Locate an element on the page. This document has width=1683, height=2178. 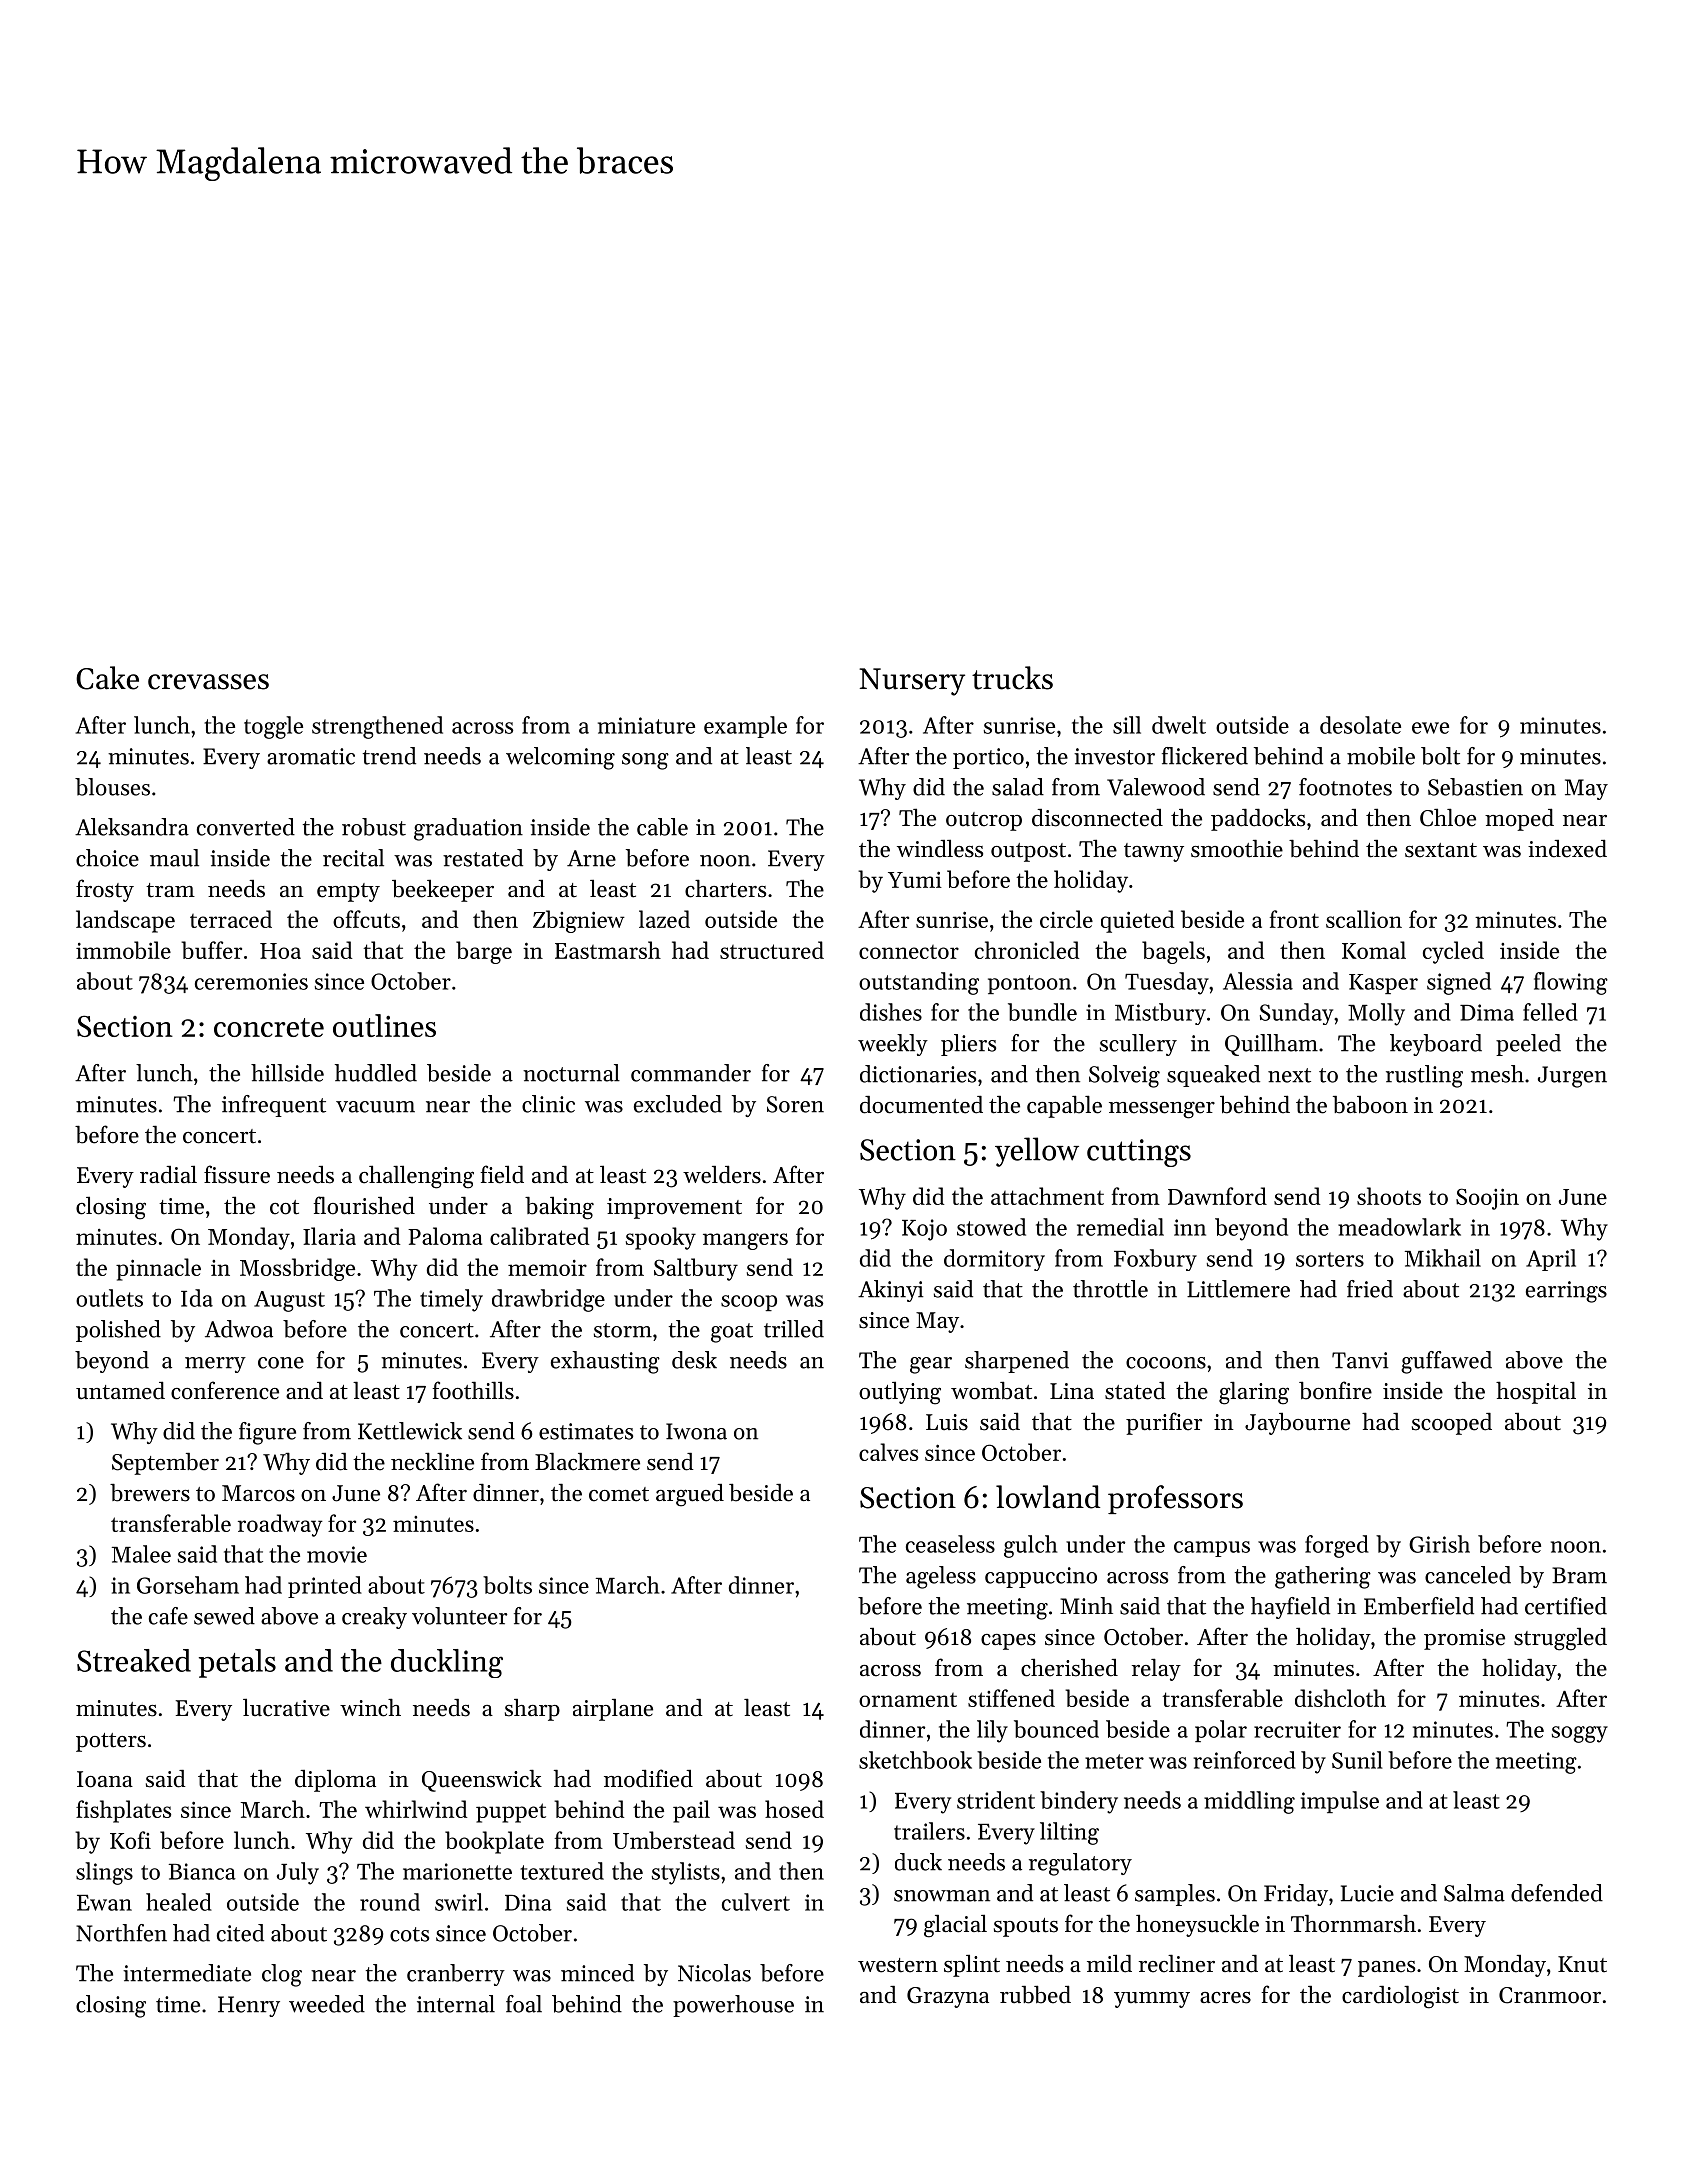
Ioana is located at coordinates (105, 1779).
